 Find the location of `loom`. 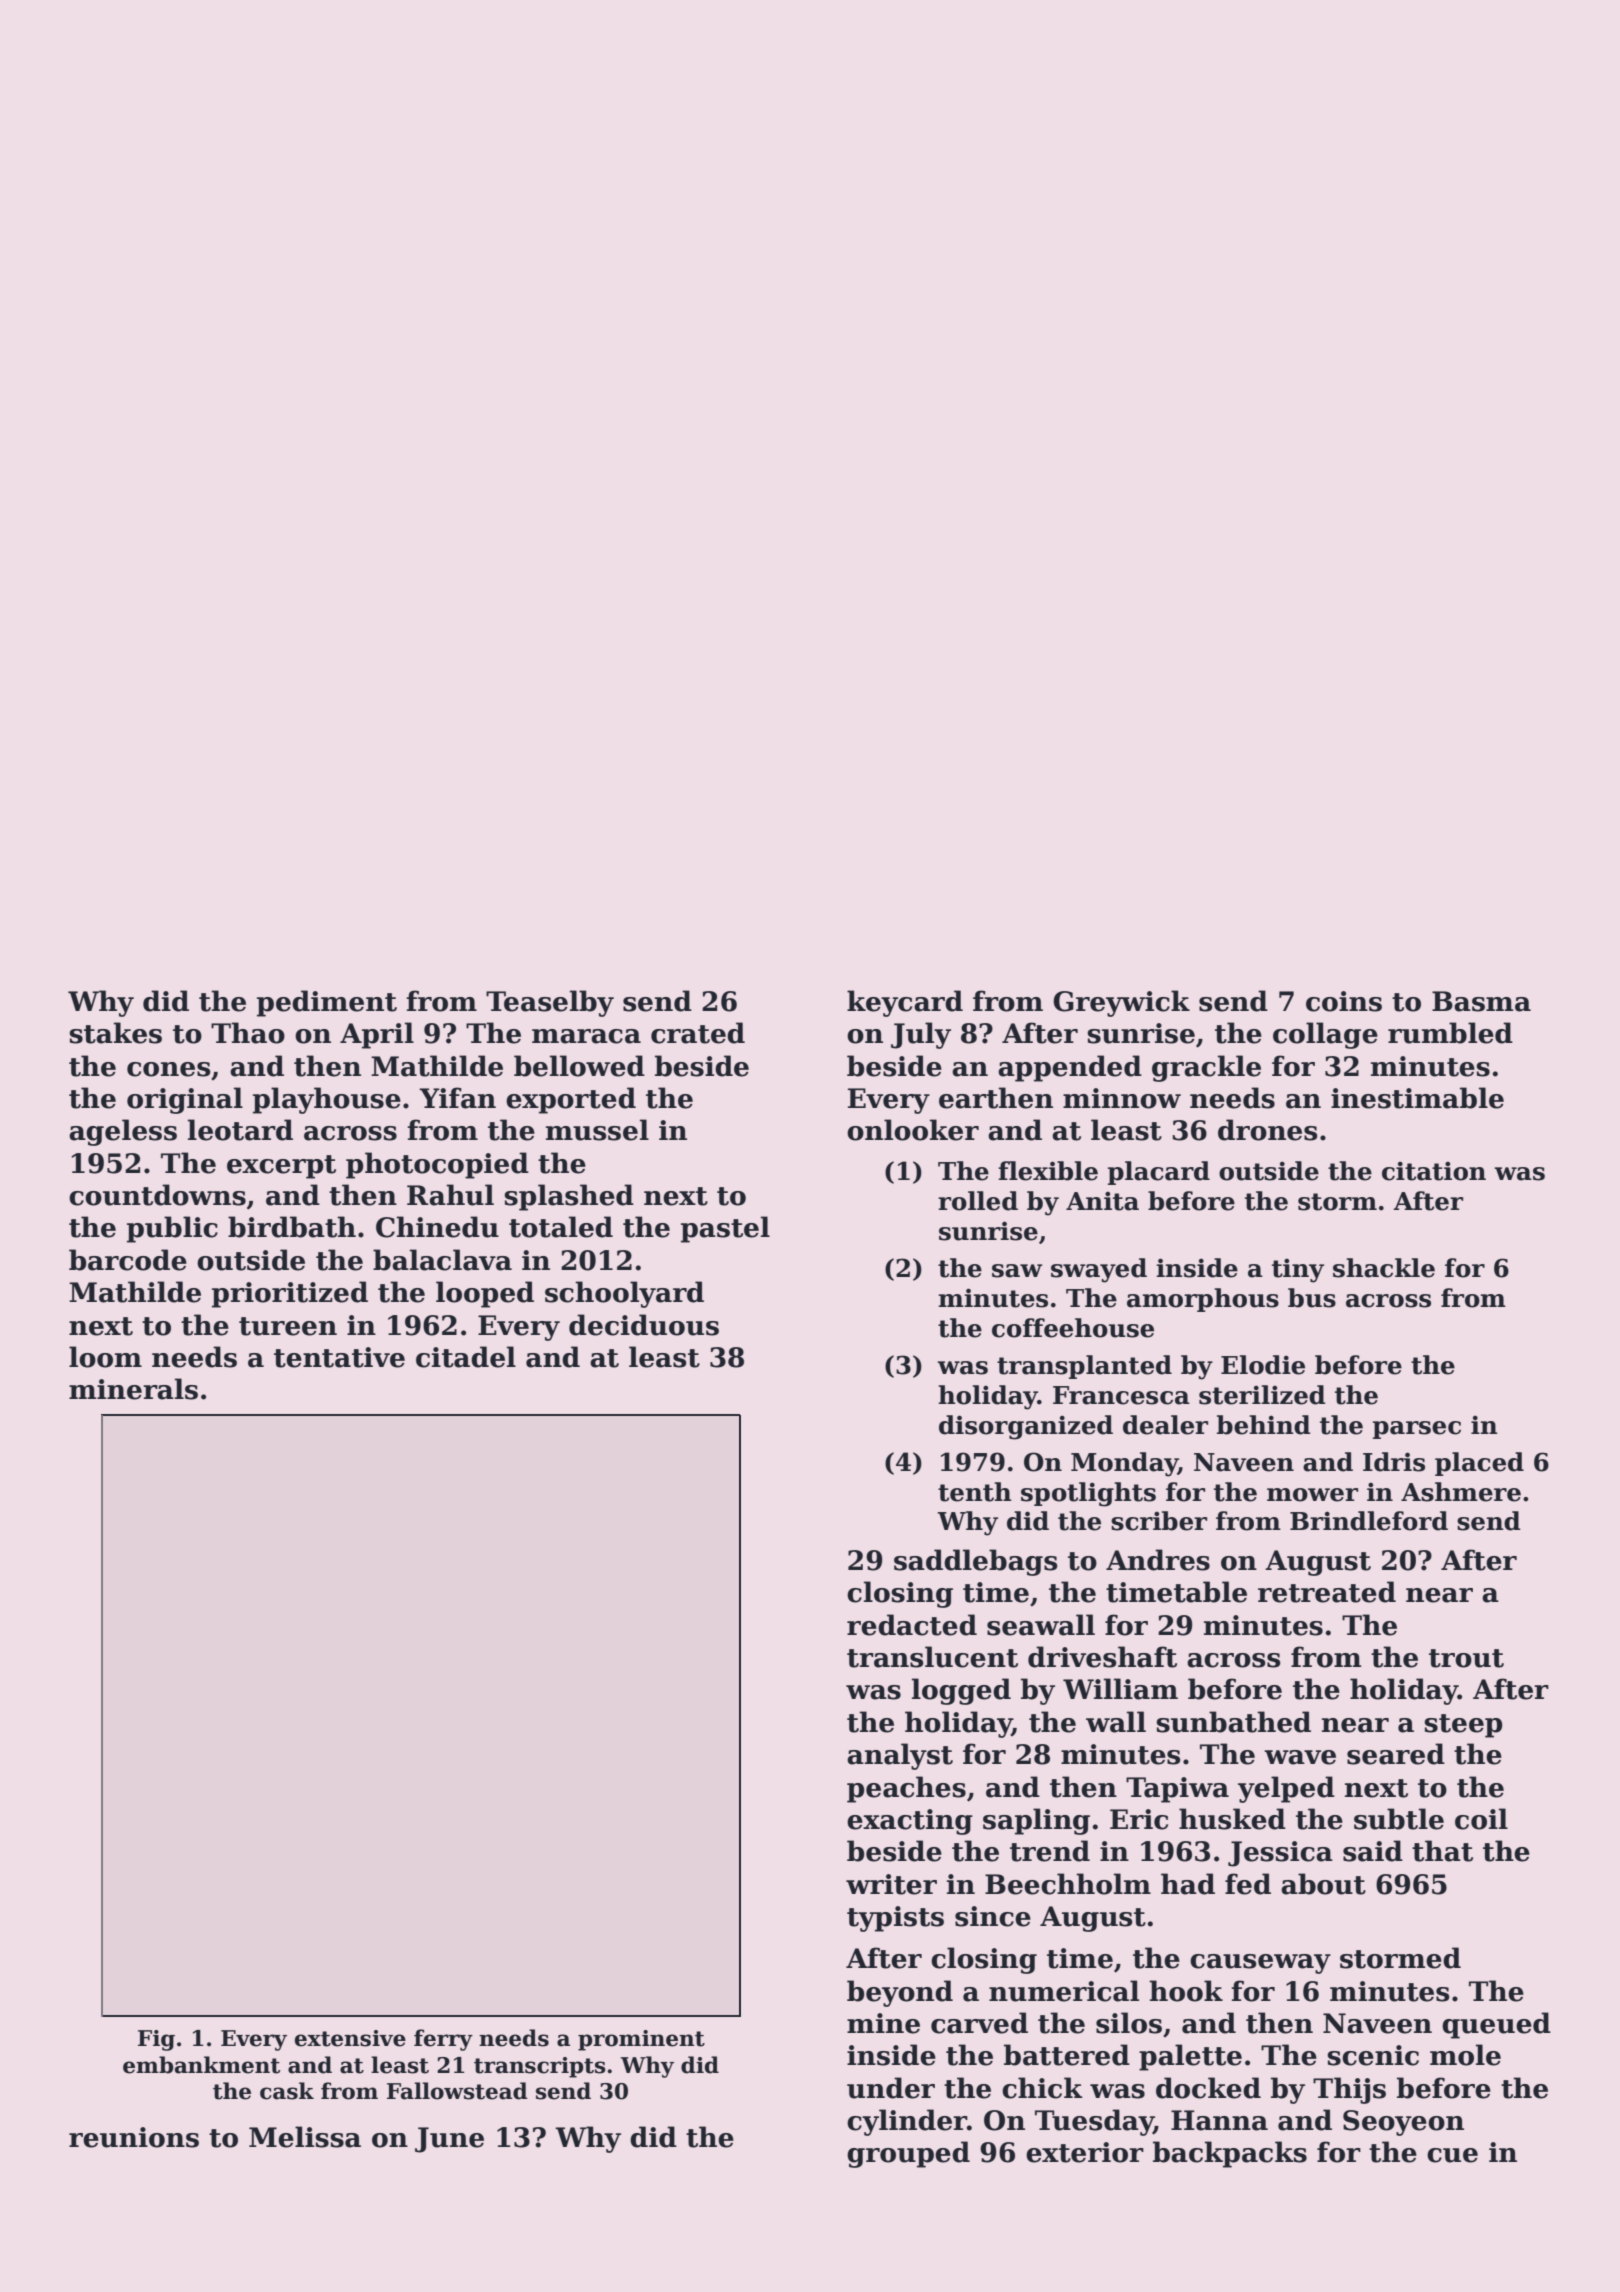

loom is located at coordinates (105, 1357).
